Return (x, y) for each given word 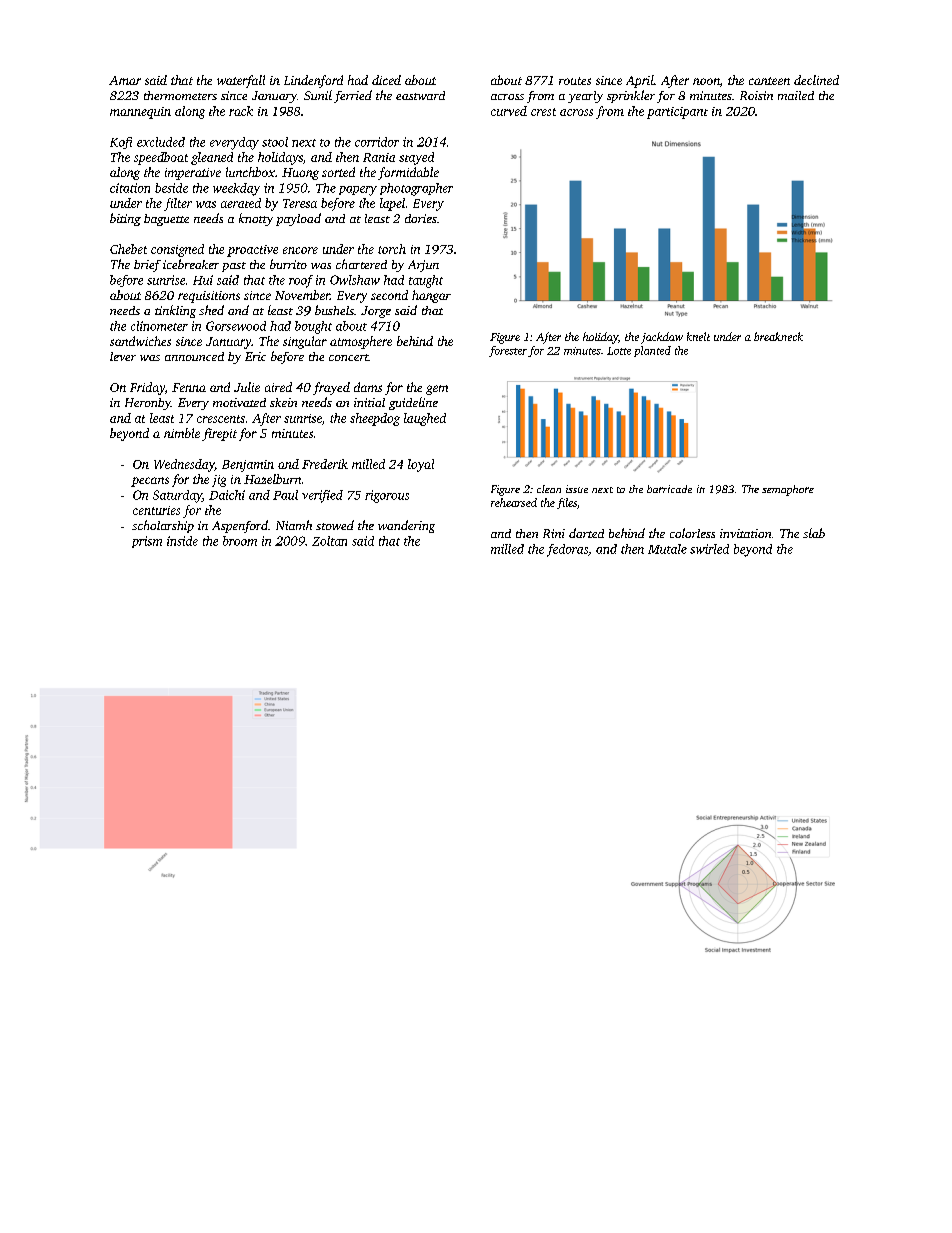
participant (677, 113)
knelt (698, 336)
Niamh (294, 525)
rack (241, 111)
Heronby (148, 404)
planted (652, 351)
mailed (796, 95)
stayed (416, 158)
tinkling (175, 311)
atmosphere (361, 342)
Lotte (619, 351)
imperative (193, 174)
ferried (353, 96)
